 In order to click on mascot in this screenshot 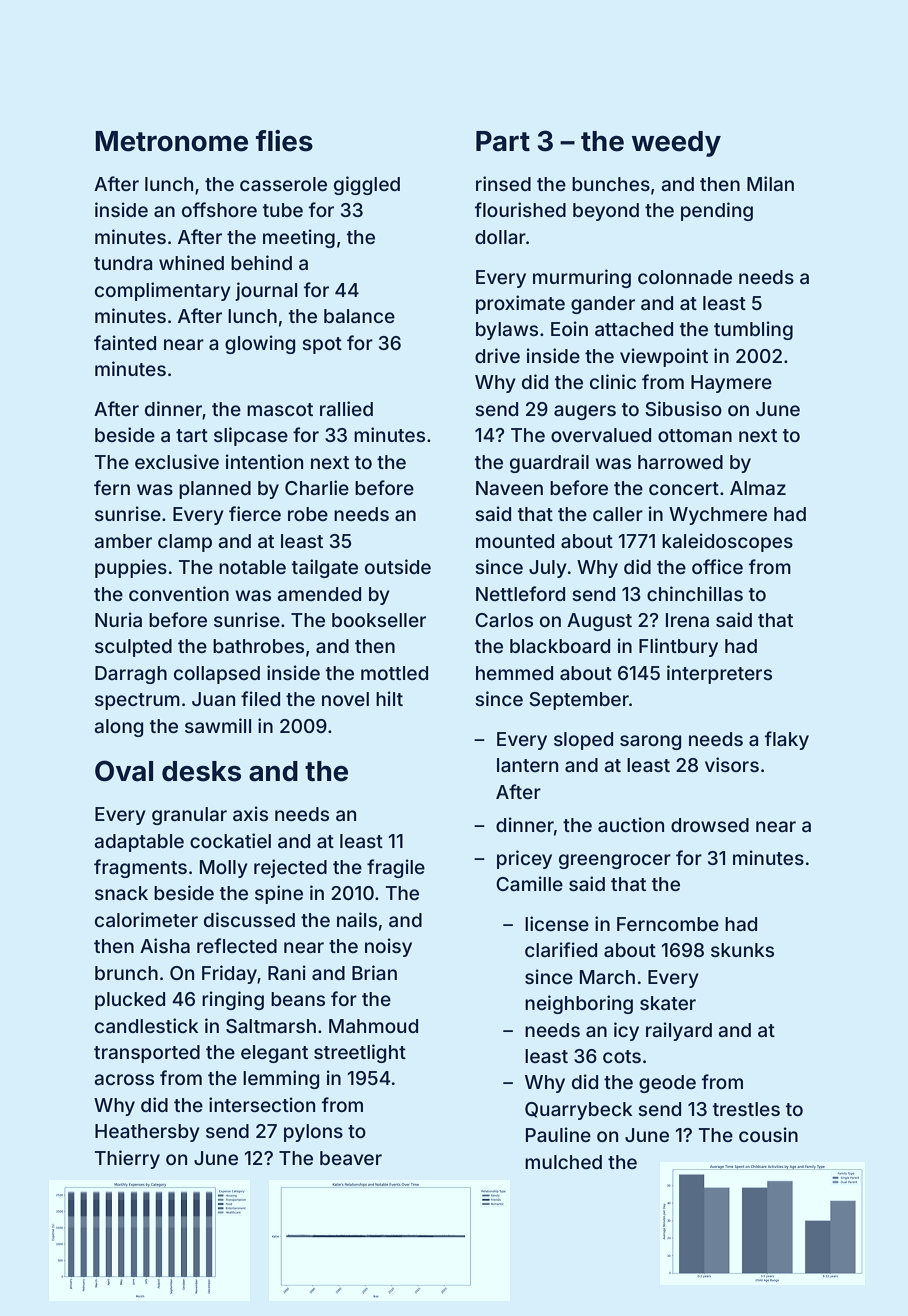, I will do `click(280, 409)`.
